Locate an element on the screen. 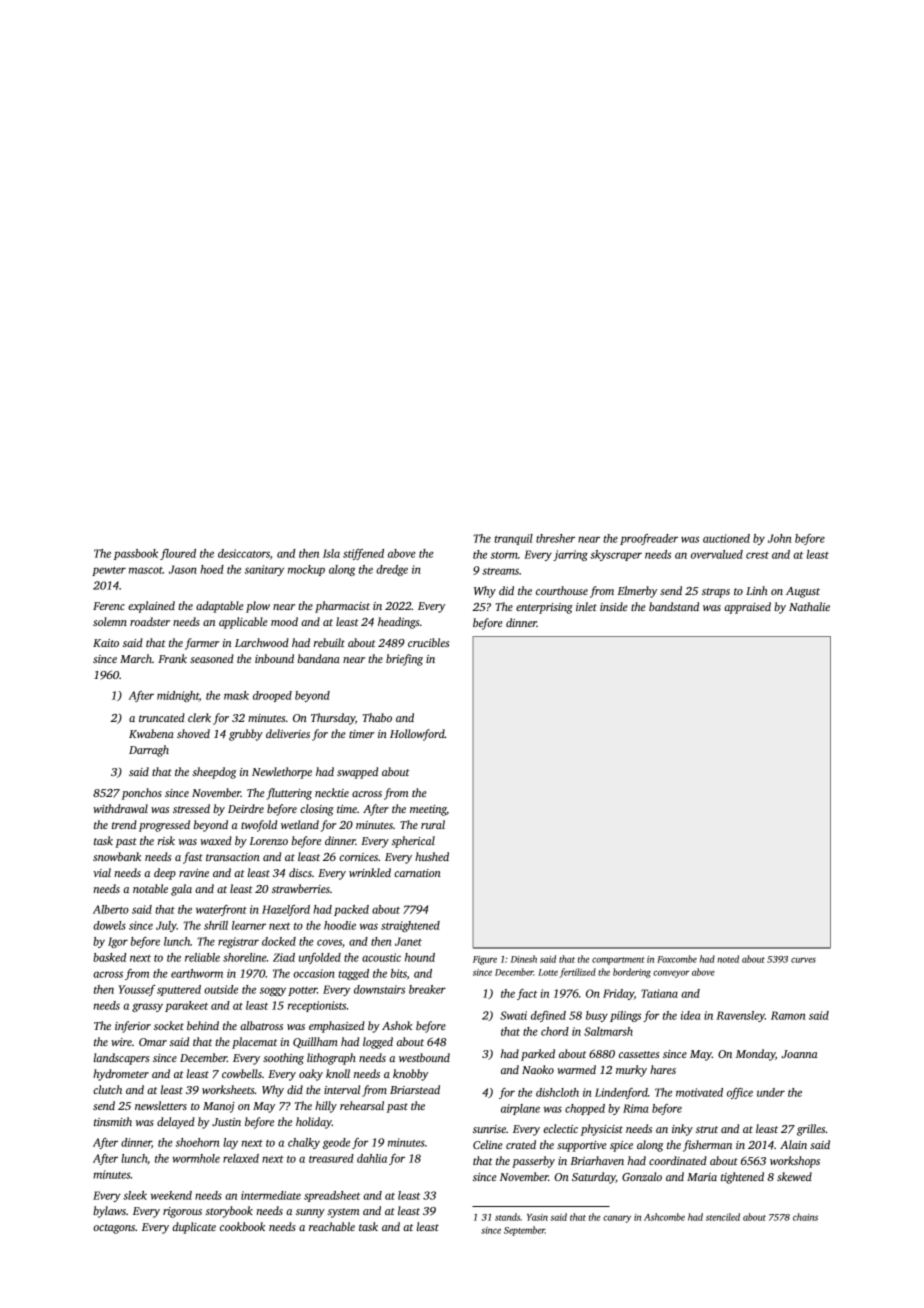  curves is located at coordinates (803, 960).
